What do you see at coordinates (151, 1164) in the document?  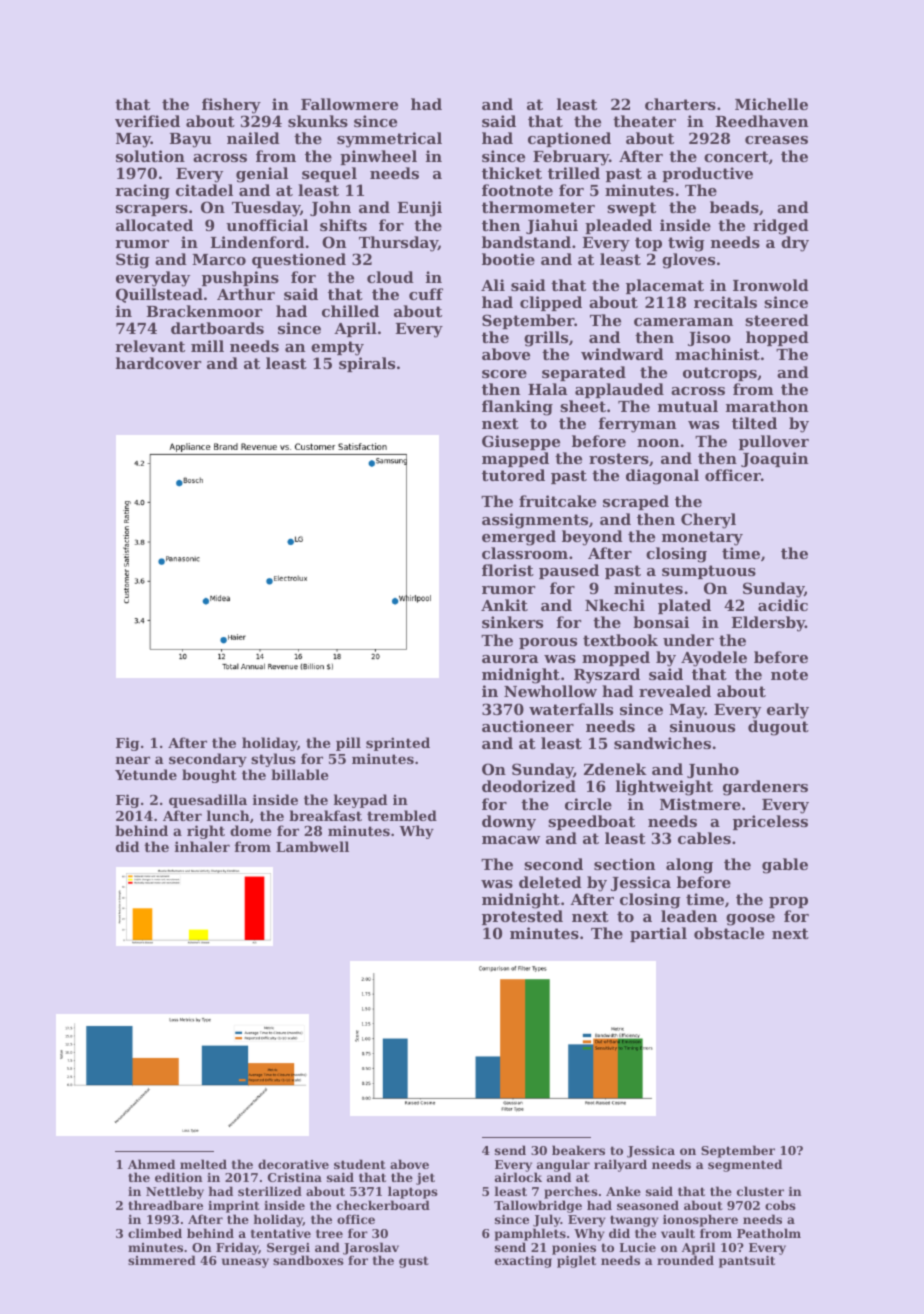 I see `Ahmed` at bounding box center [151, 1164].
